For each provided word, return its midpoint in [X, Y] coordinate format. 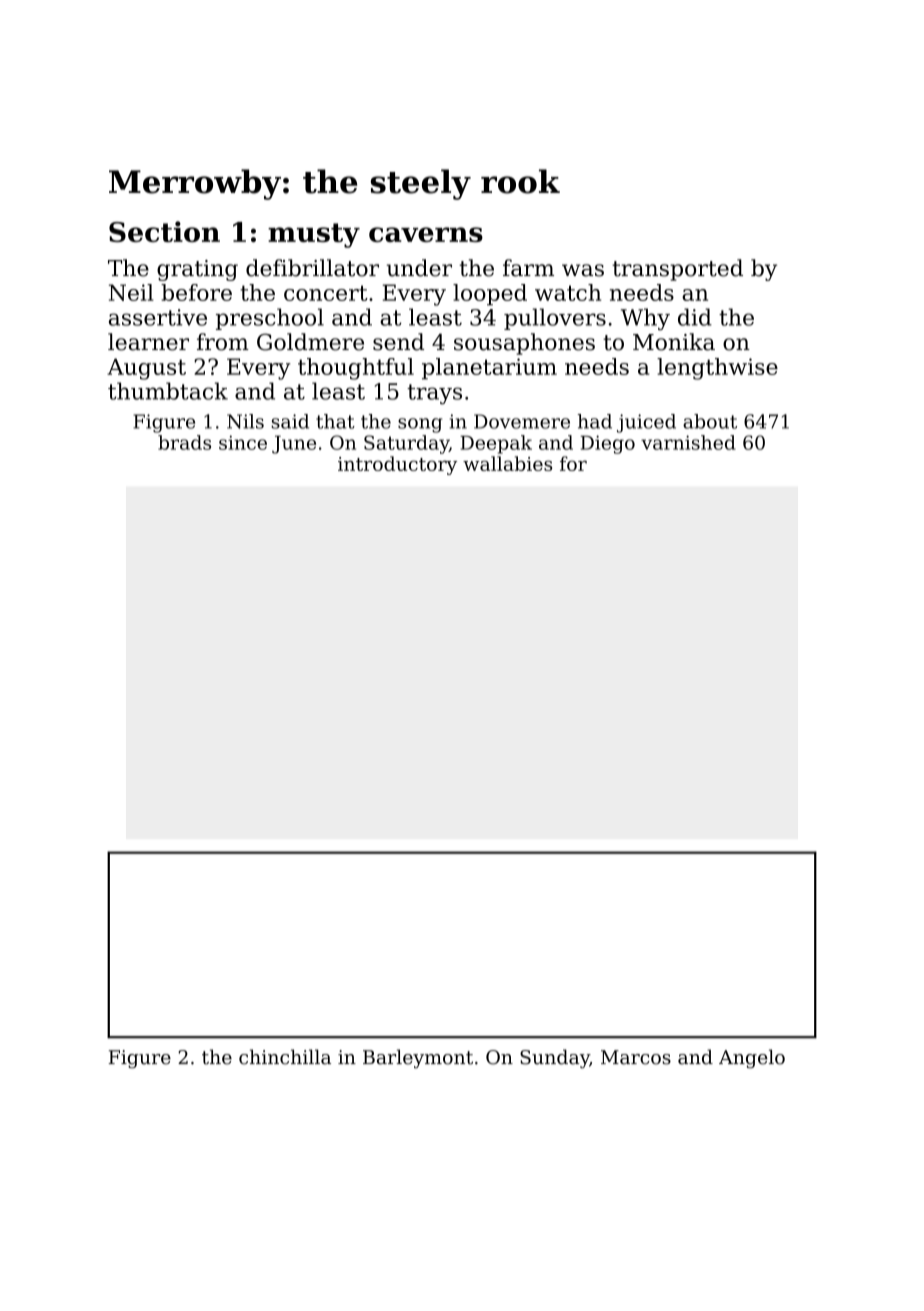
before [196, 292]
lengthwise [717, 369]
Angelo [752, 1059]
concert [326, 293]
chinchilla [285, 1057]
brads [184, 442]
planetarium [489, 369]
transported [677, 270]
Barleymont [418, 1058]
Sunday [555, 1058]
